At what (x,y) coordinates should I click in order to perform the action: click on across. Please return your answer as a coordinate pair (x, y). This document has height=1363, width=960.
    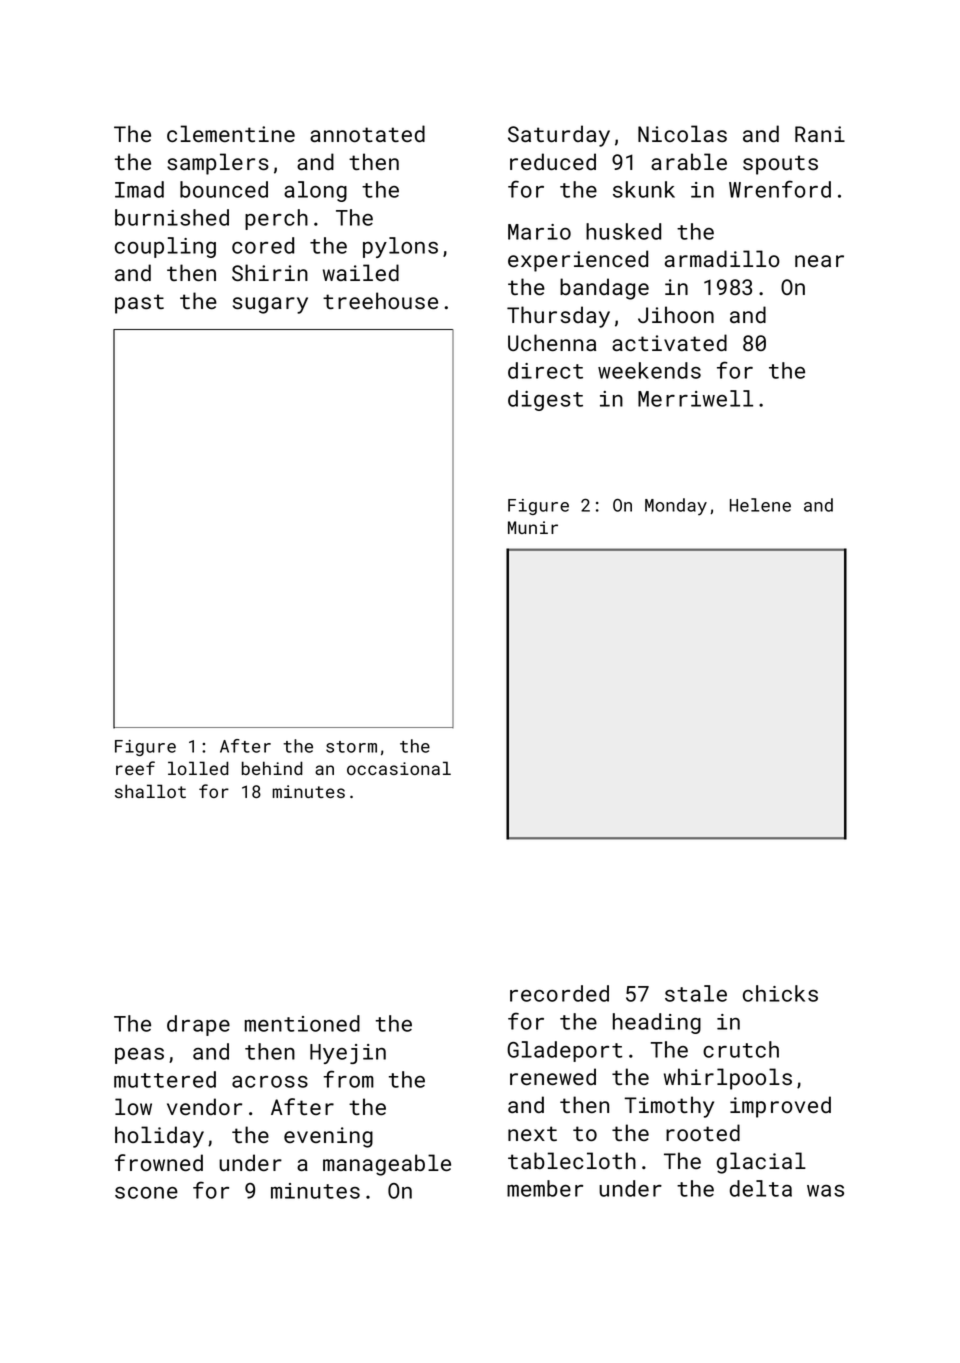
    Looking at the image, I should click on (270, 1082).
